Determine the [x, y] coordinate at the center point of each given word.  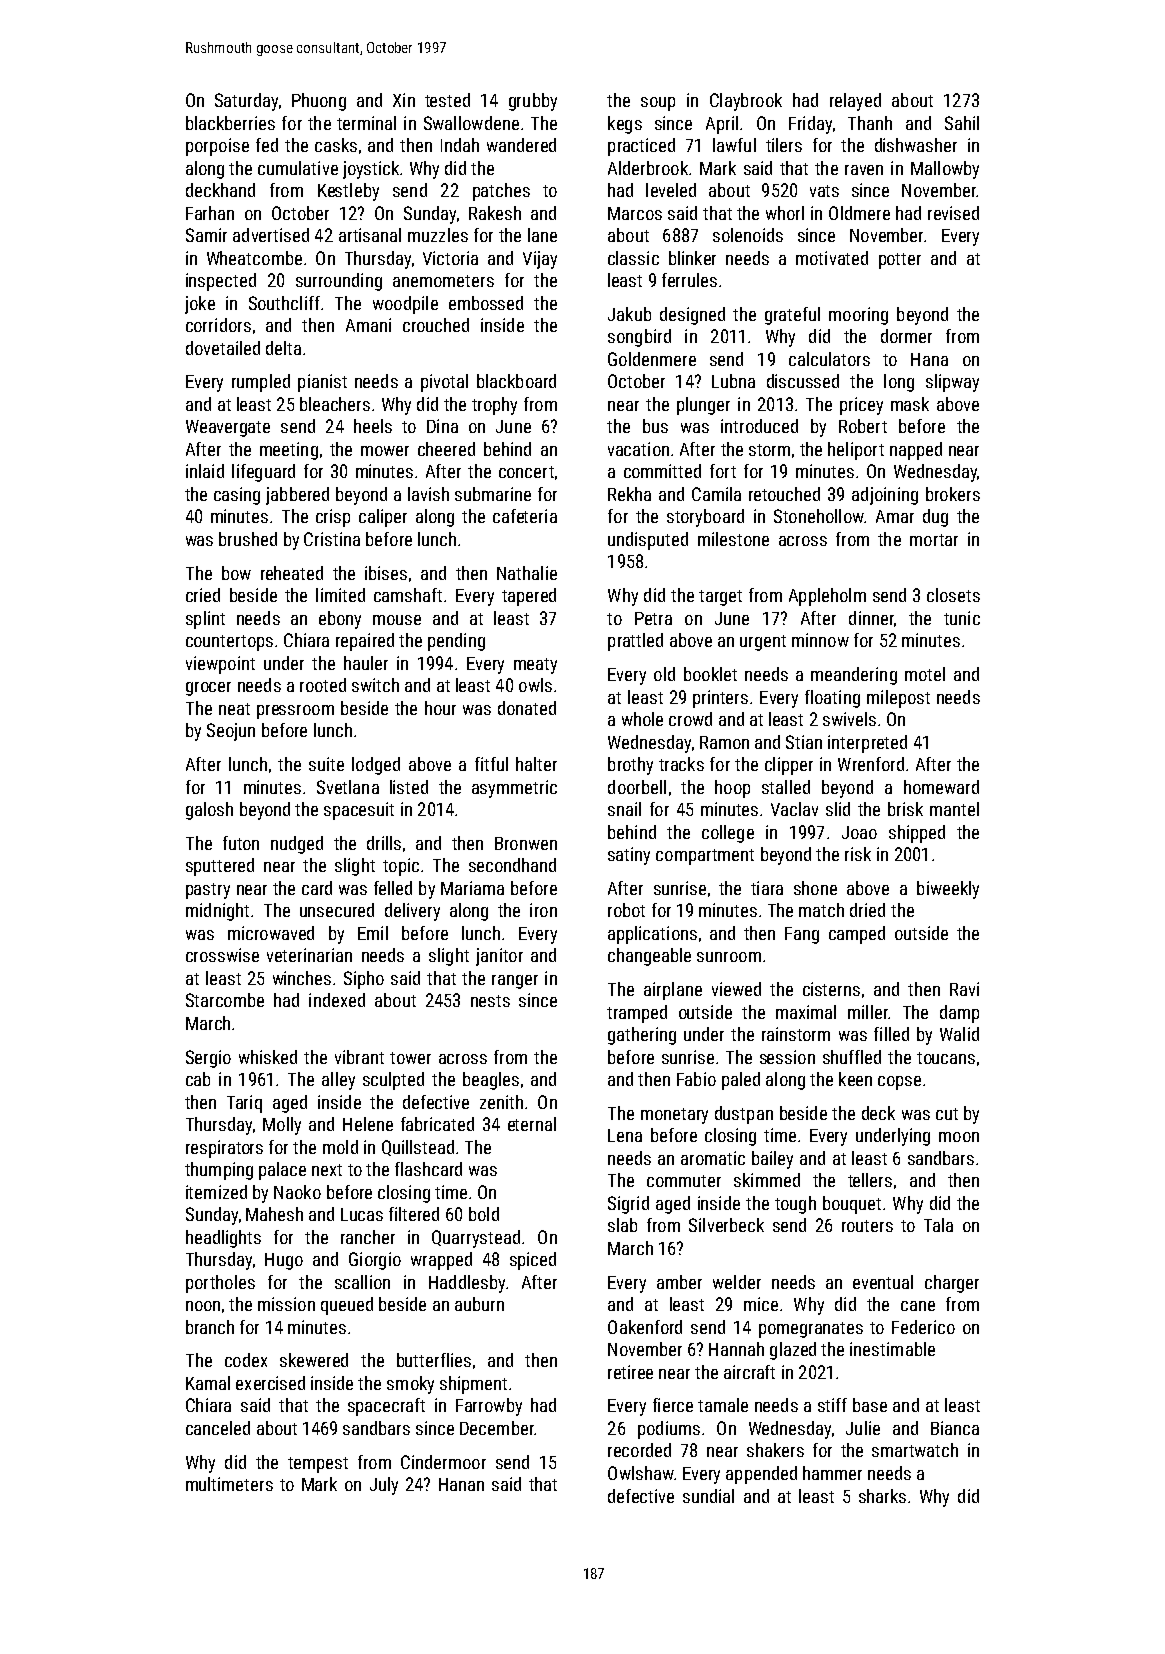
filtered [414, 1214]
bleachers [335, 404]
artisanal [370, 235]
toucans [946, 1058]
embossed [486, 303]
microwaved [271, 933]
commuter [684, 1181]
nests [490, 1001]
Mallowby [945, 170]
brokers [953, 494]
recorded [639, 1450]
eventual [883, 1282]
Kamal [208, 1383]
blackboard [516, 381]
